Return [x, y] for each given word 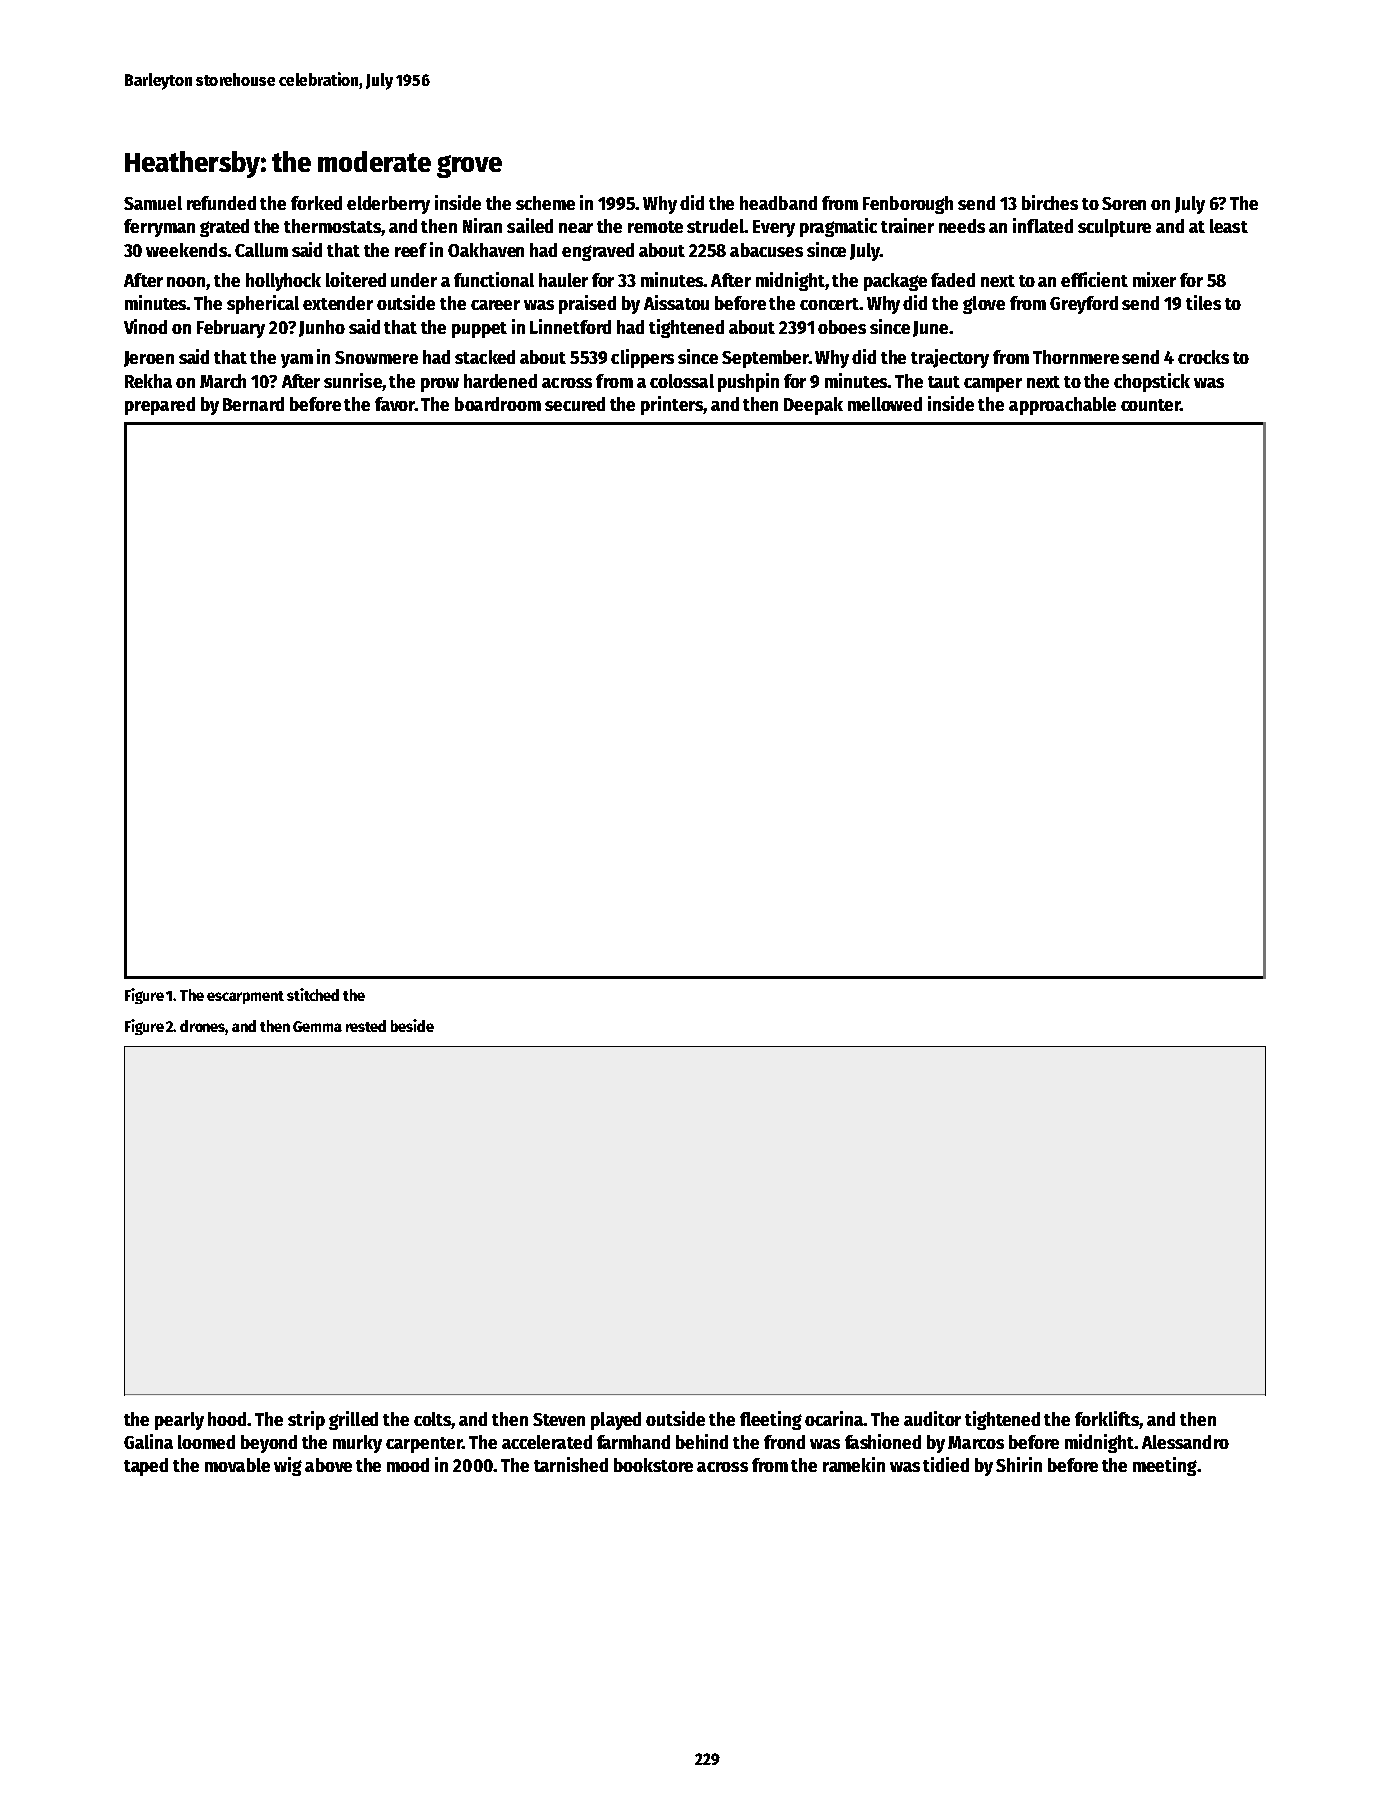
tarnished [571, 1464]
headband [778, 203]
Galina [148, 1441]
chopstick [1152, 382]
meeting [1165, 1466]
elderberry [388, 205]
